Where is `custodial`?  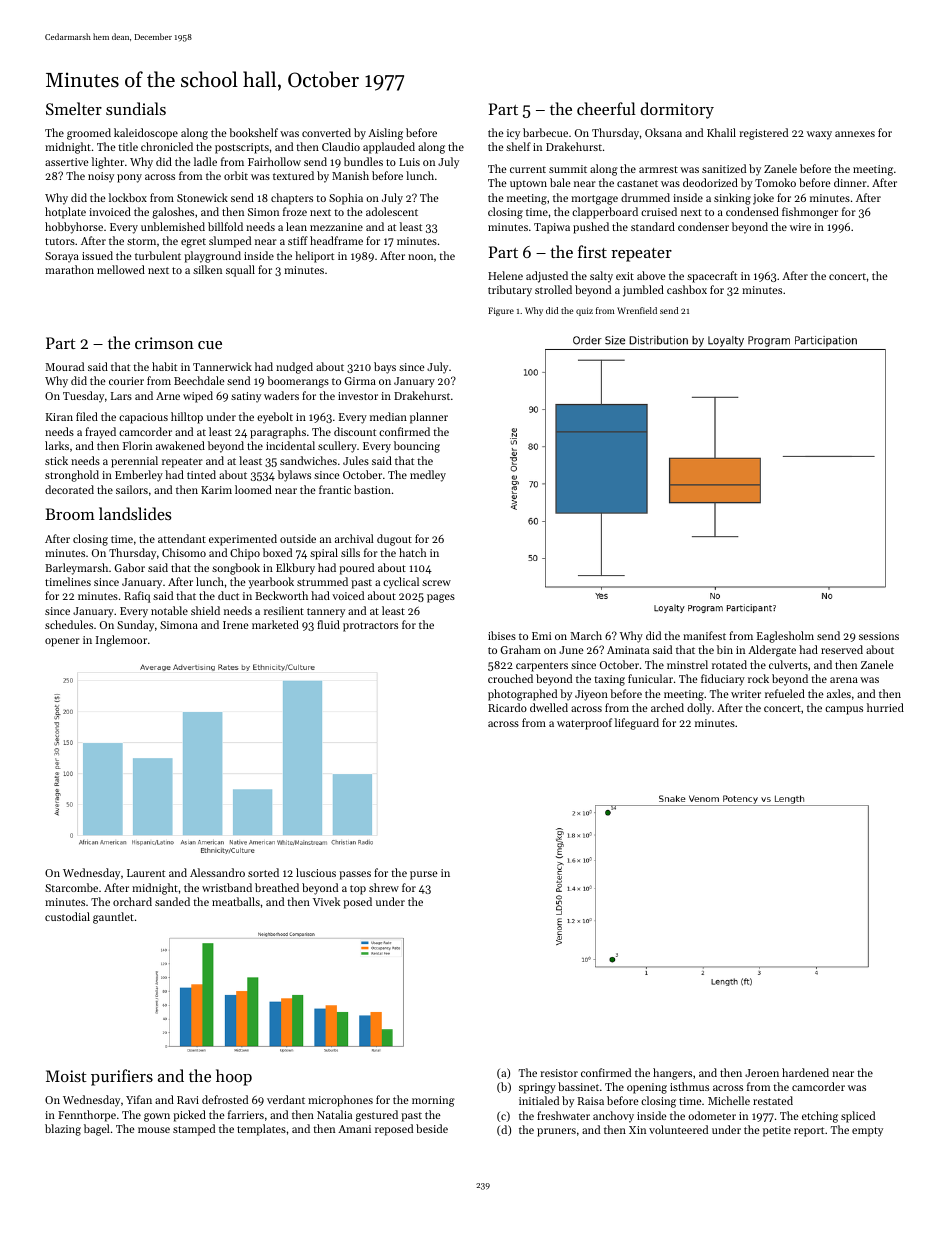
custodial is located at coordinates (67, 916).
